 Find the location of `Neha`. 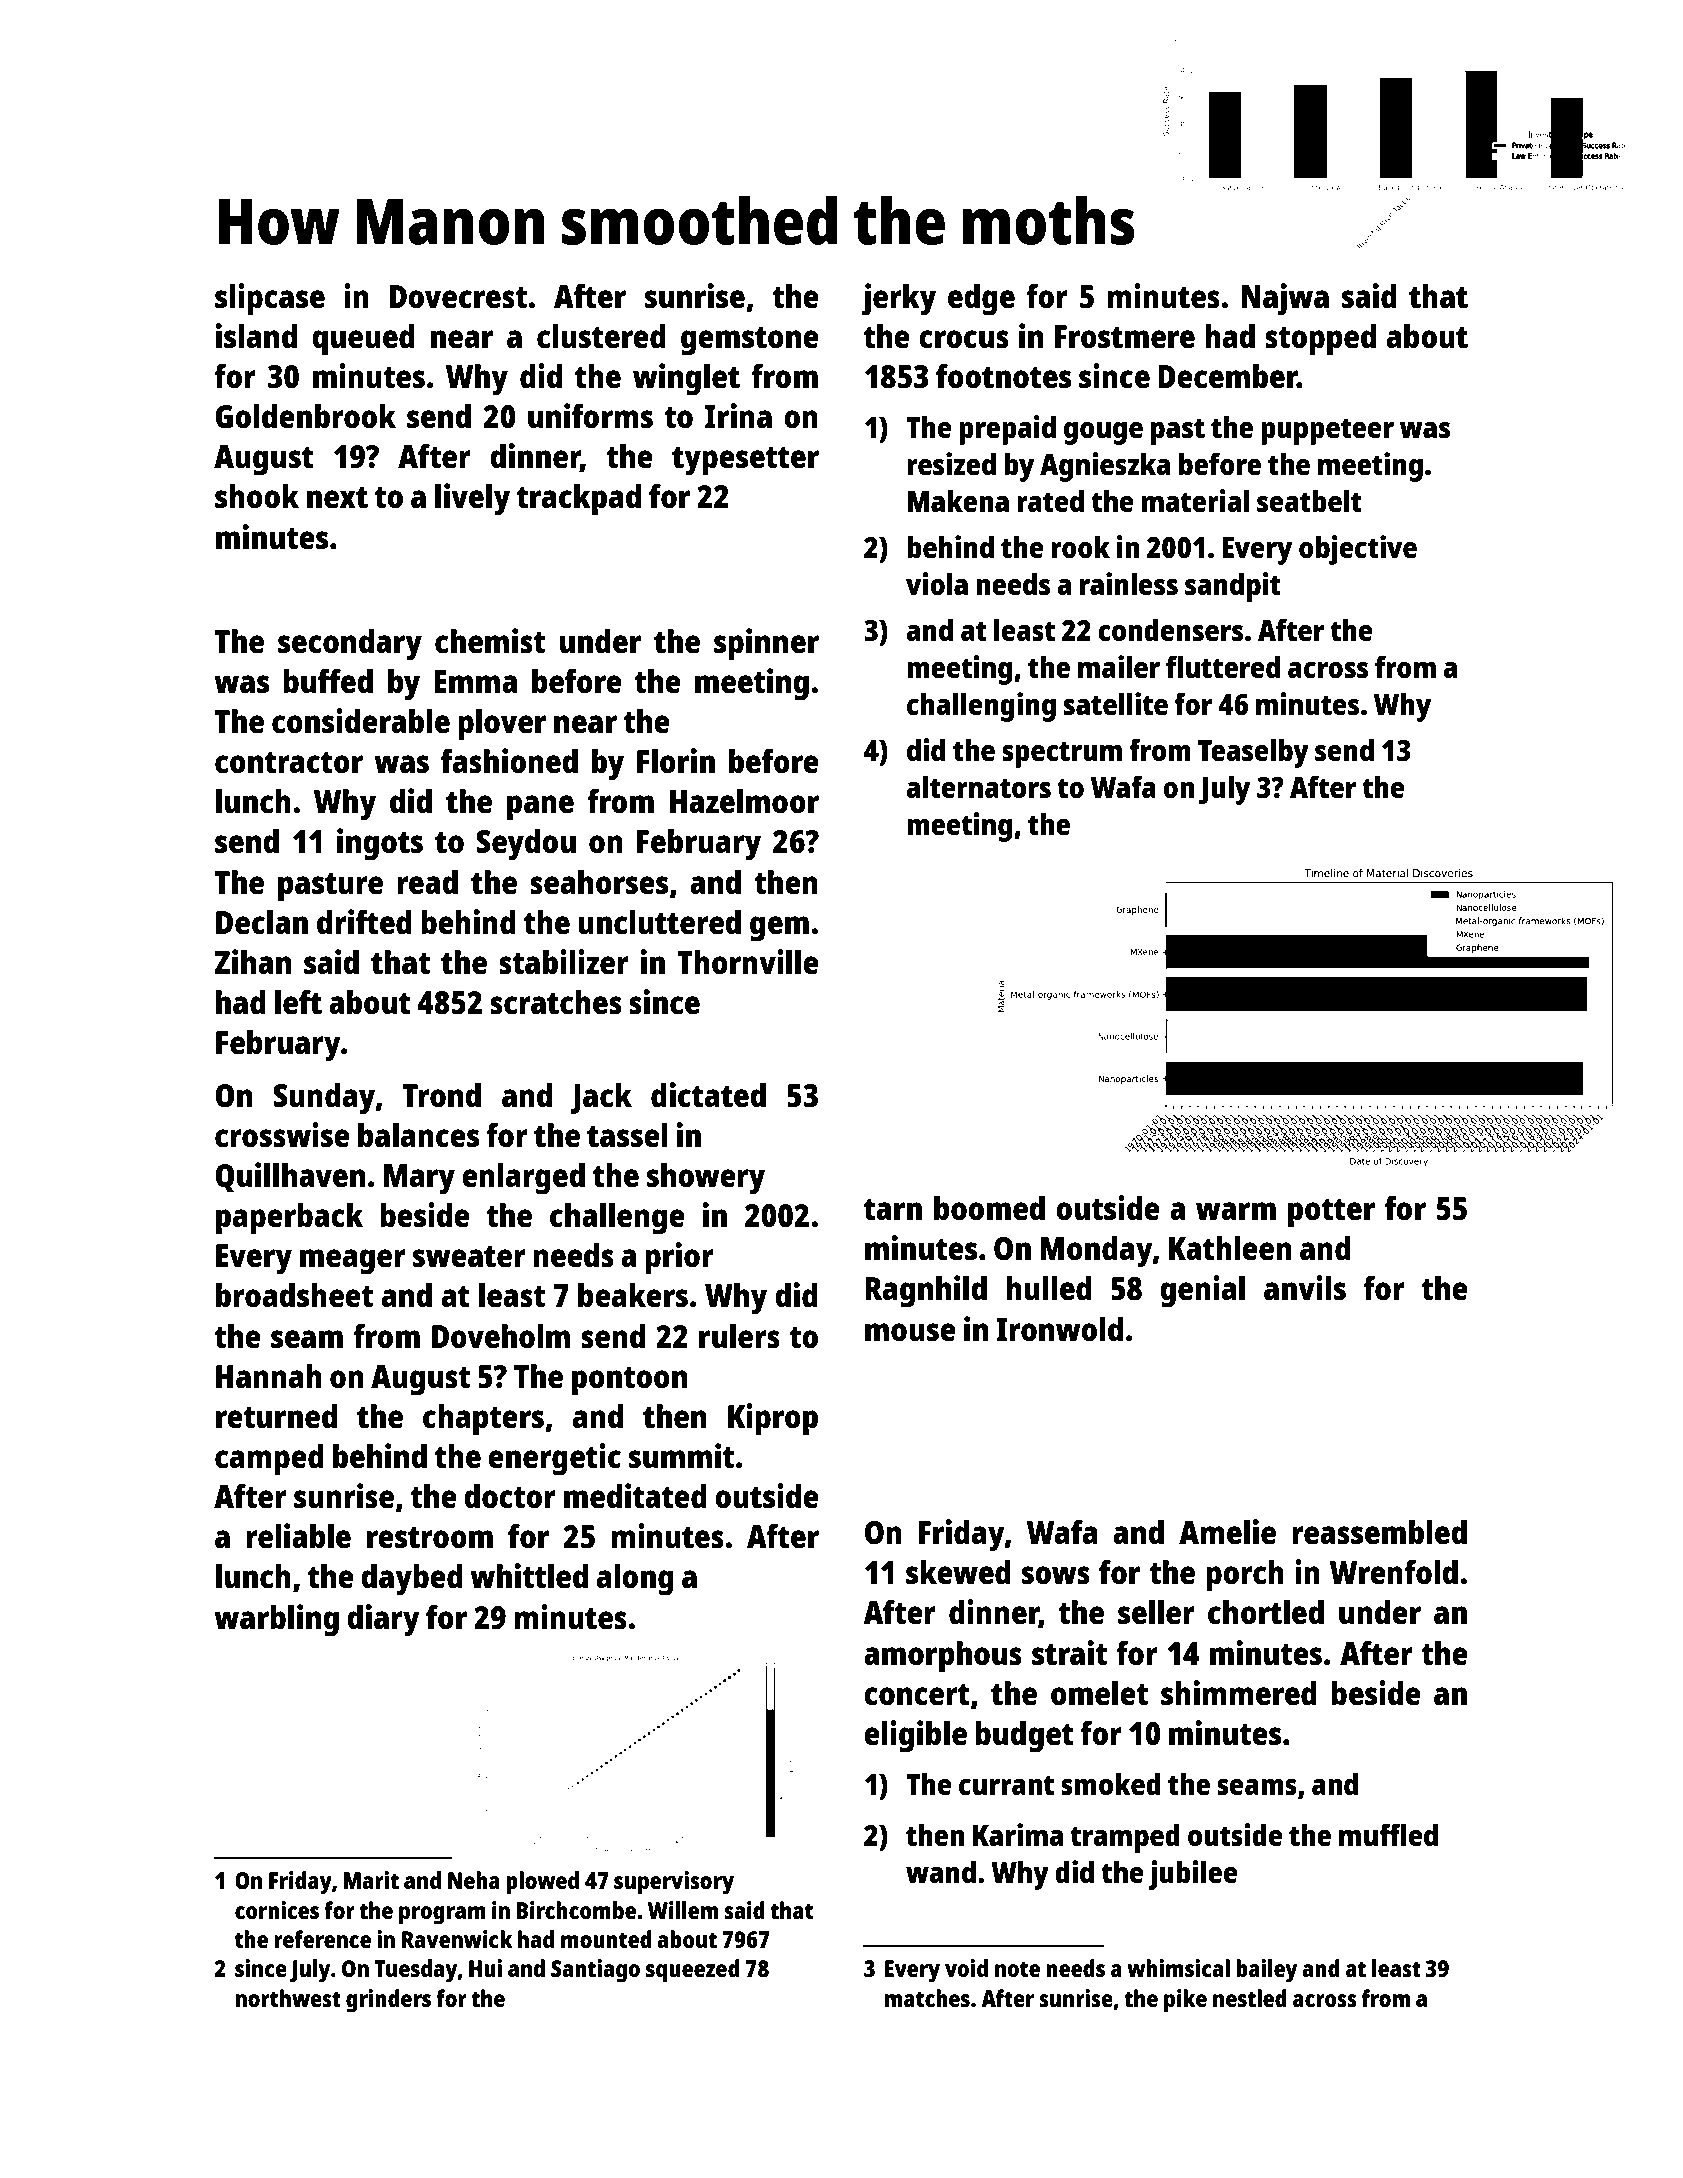

Neha is located at coordinates (474, 1880).
